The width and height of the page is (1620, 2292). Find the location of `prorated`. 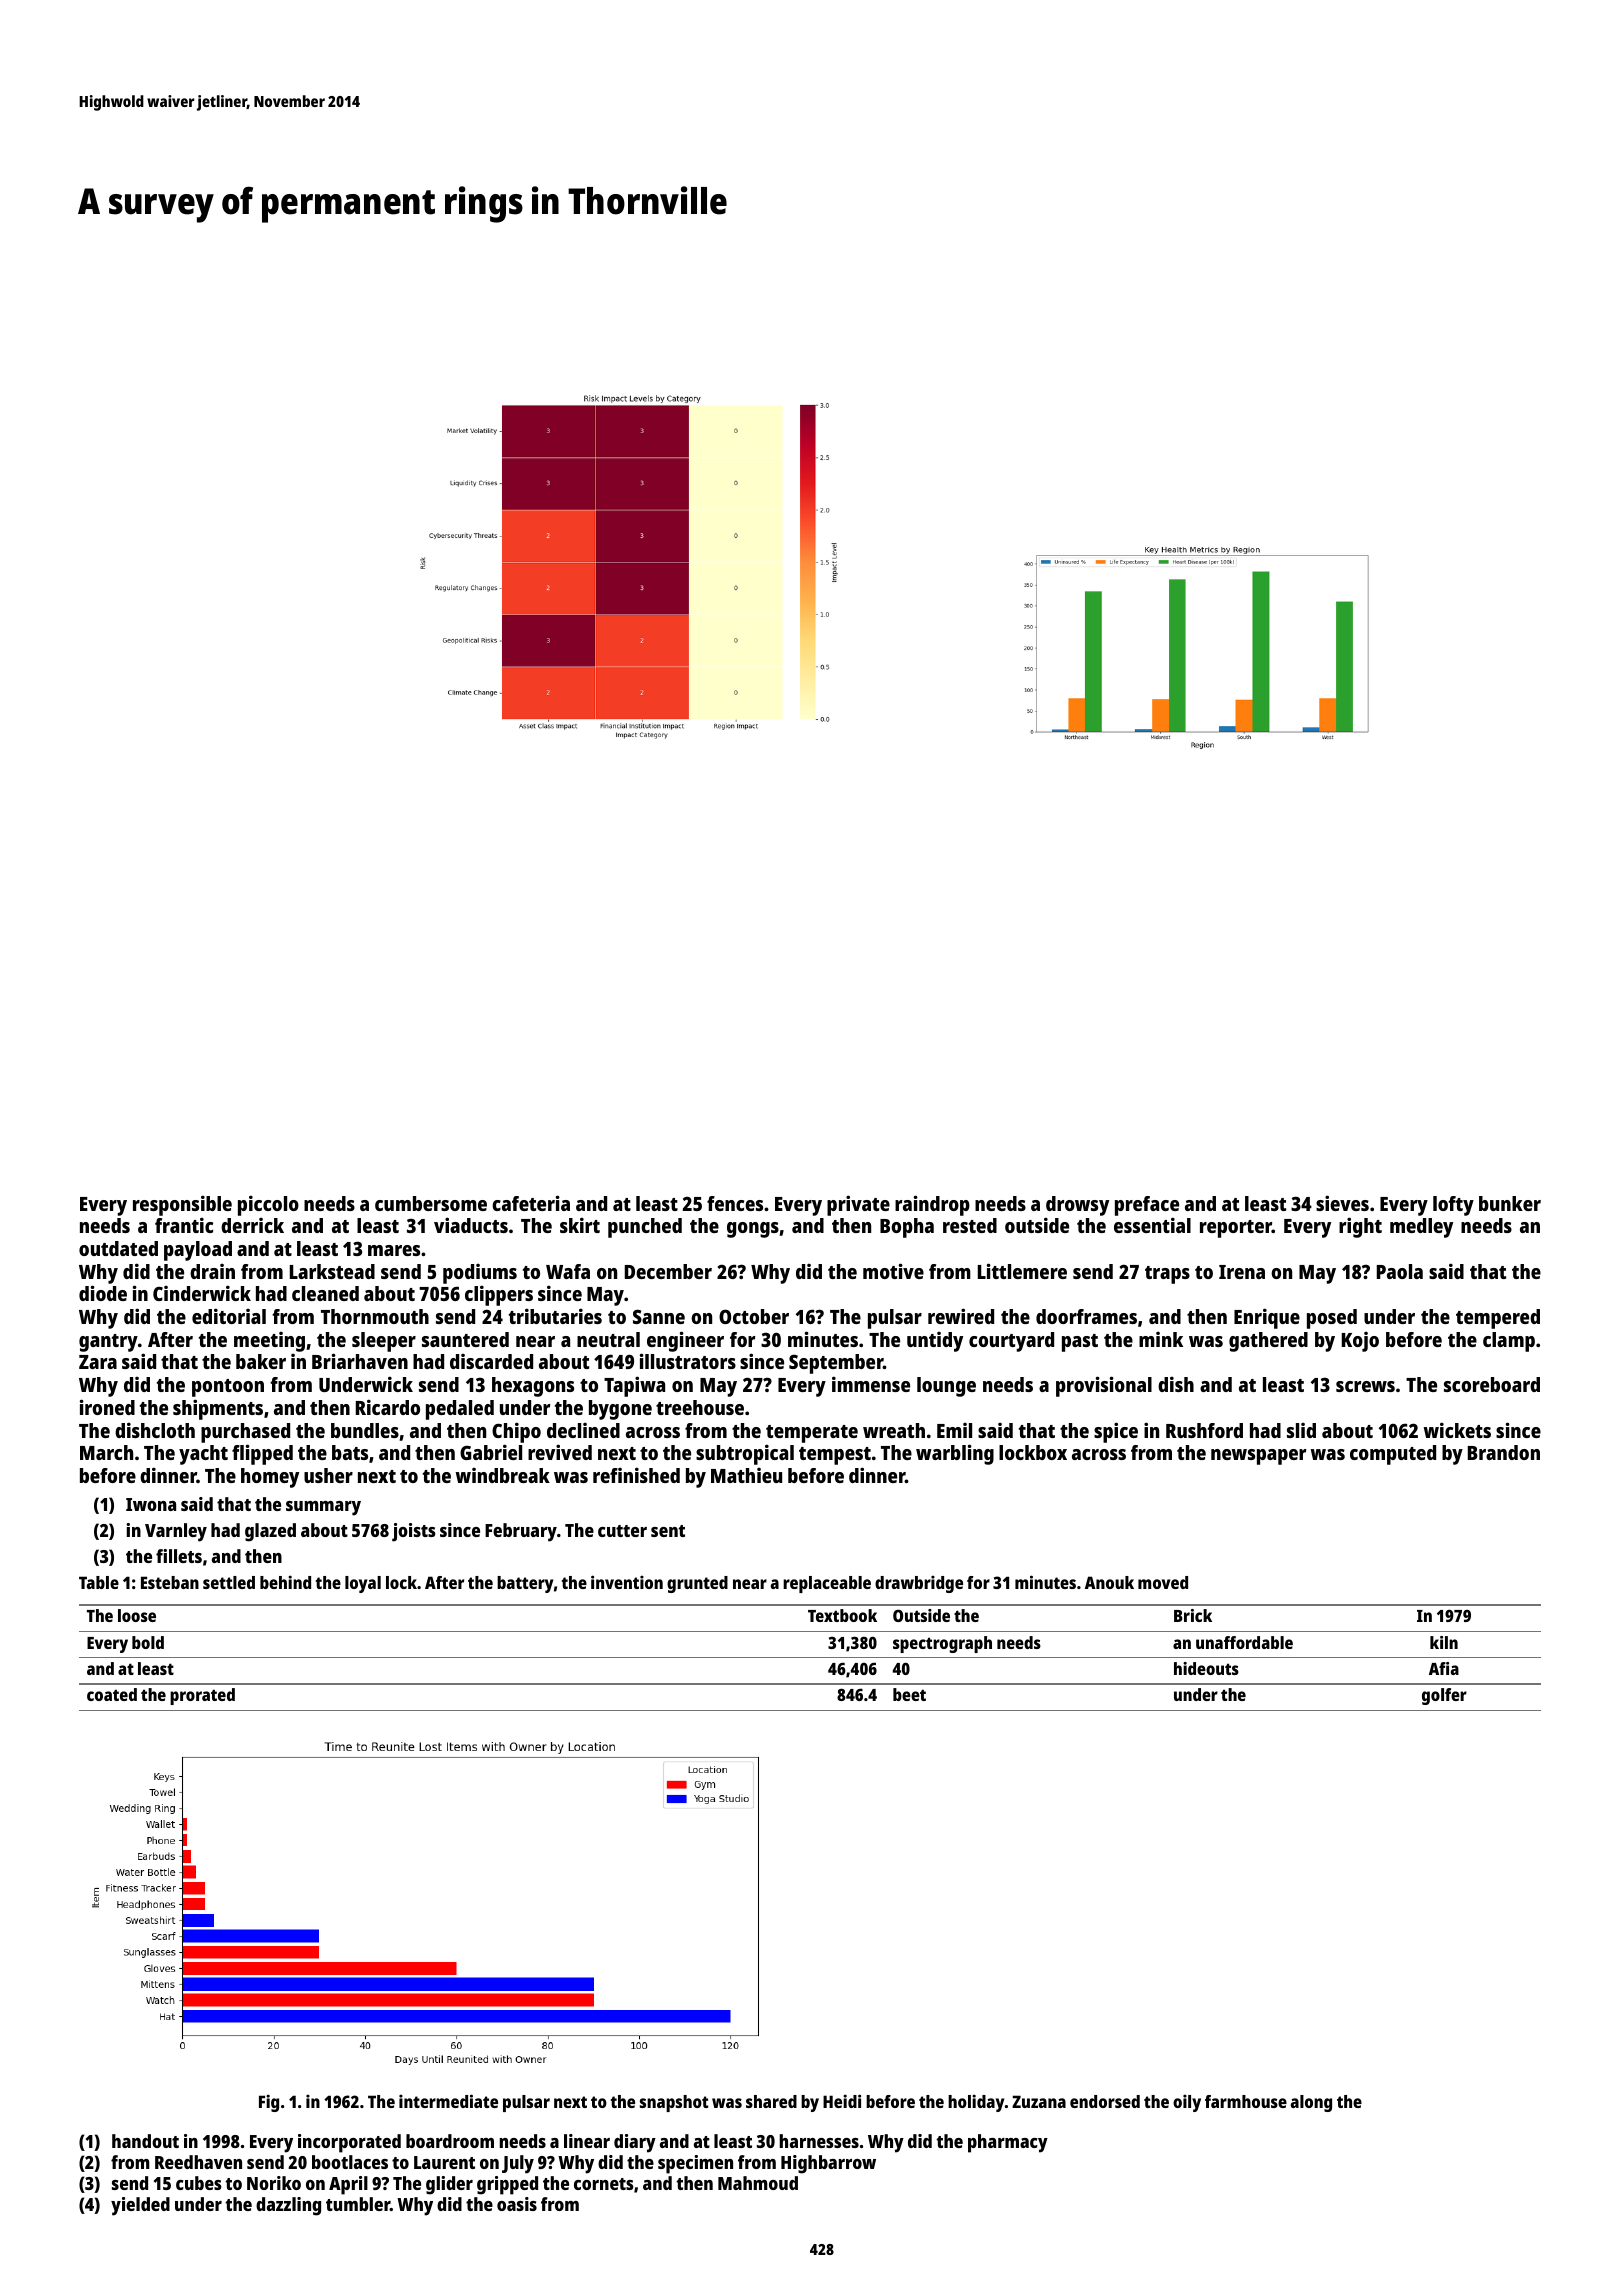

prorated is located at coordinates (202, 1696).
